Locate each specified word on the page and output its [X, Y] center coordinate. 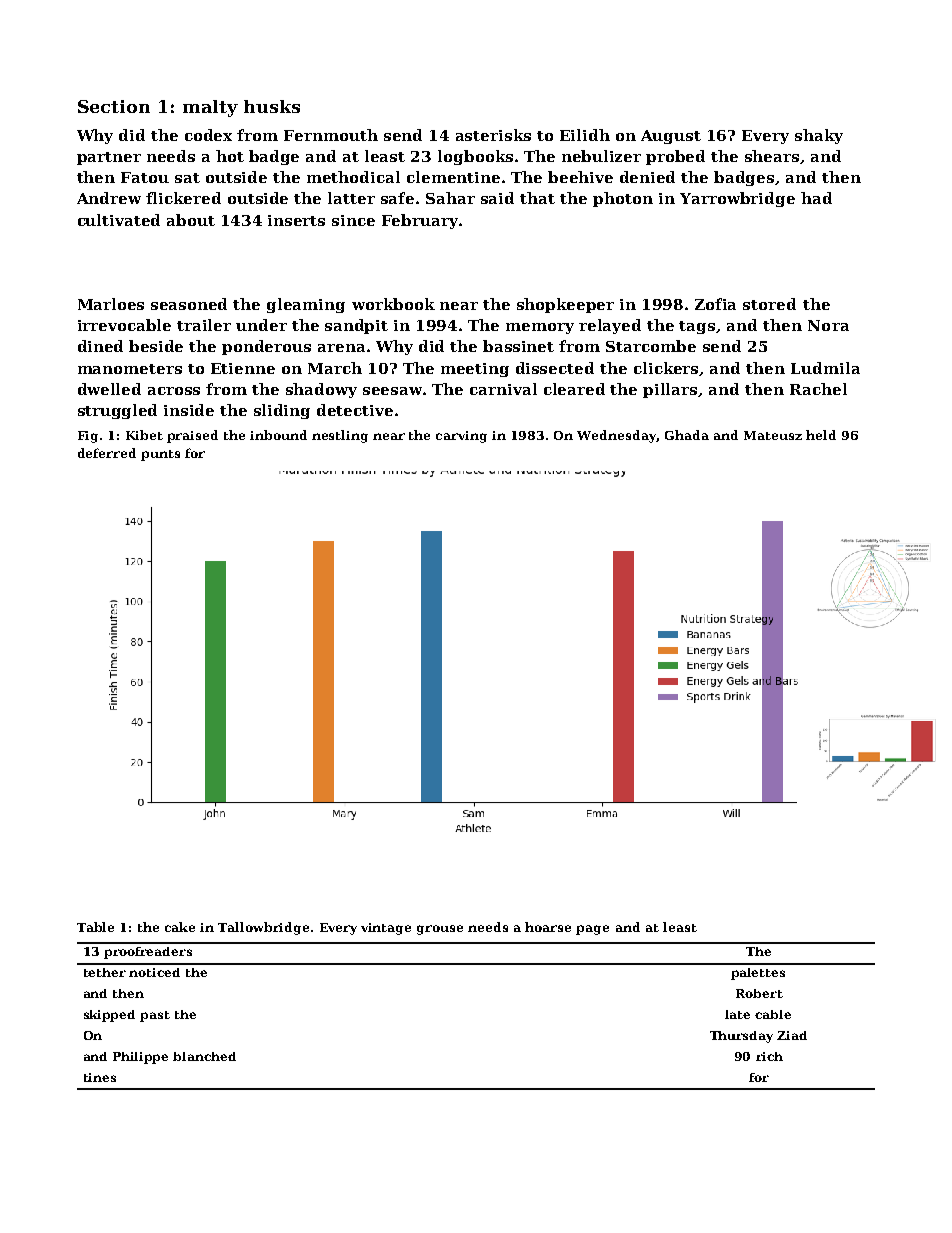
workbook [393, 304]
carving [461, 437]
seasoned [189, 304]
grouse [440, 930]
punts [160, 455]
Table [95, 927]
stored [769, 304]
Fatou [145, 177]
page [592, 930]
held [821, 435]
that [537, 198]
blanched [204, 1056]
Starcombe [651, 346]
